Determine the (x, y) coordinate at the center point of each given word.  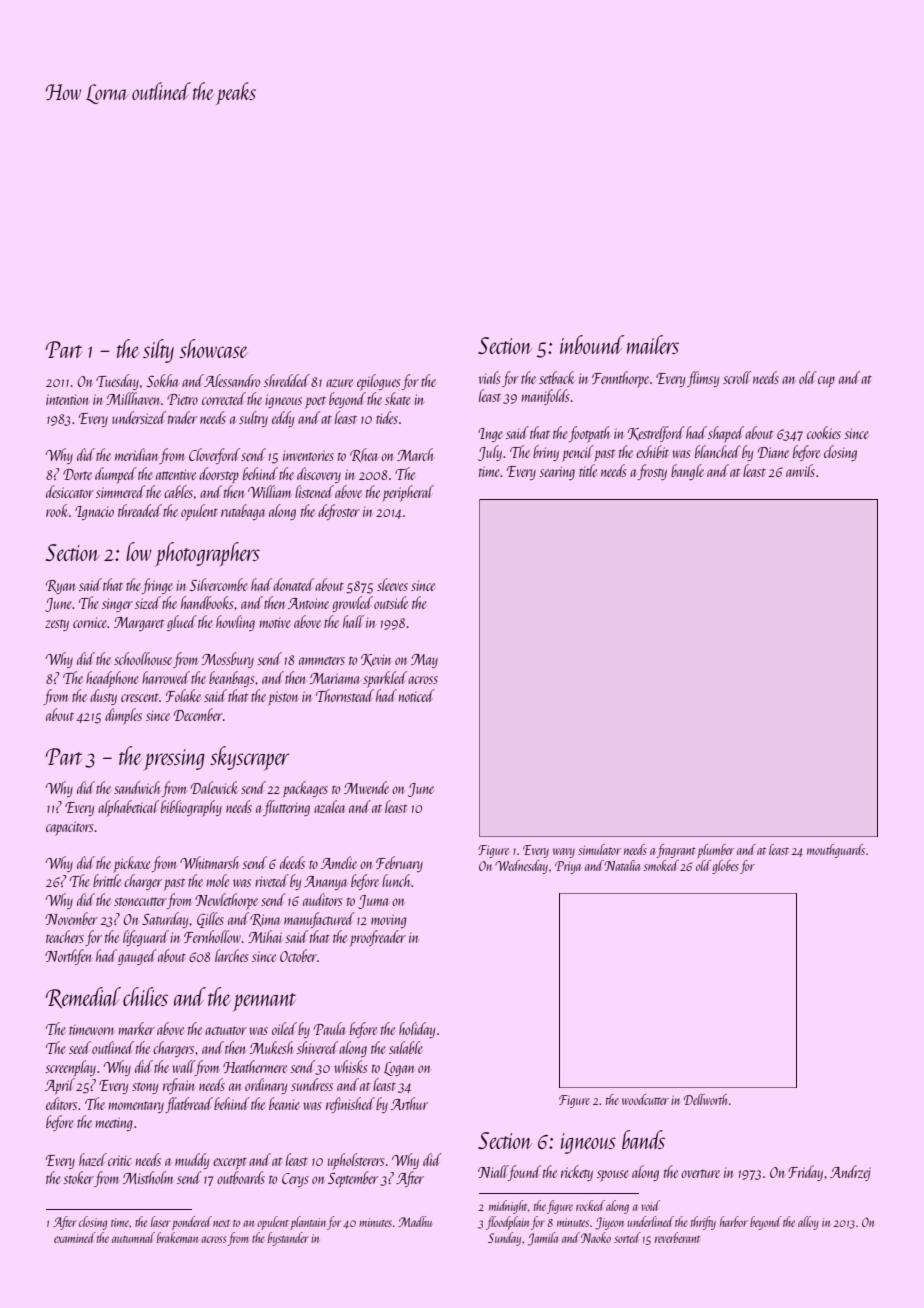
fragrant (676, 851)
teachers (65, 936)
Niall (493, 1171)
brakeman (177, 1237)
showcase (214, 348)
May (424, 661)
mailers (653, 344)
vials (490, 377)
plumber (715, 851)
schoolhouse (143, 658)
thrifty (703, 1223)
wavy (564, 853)
